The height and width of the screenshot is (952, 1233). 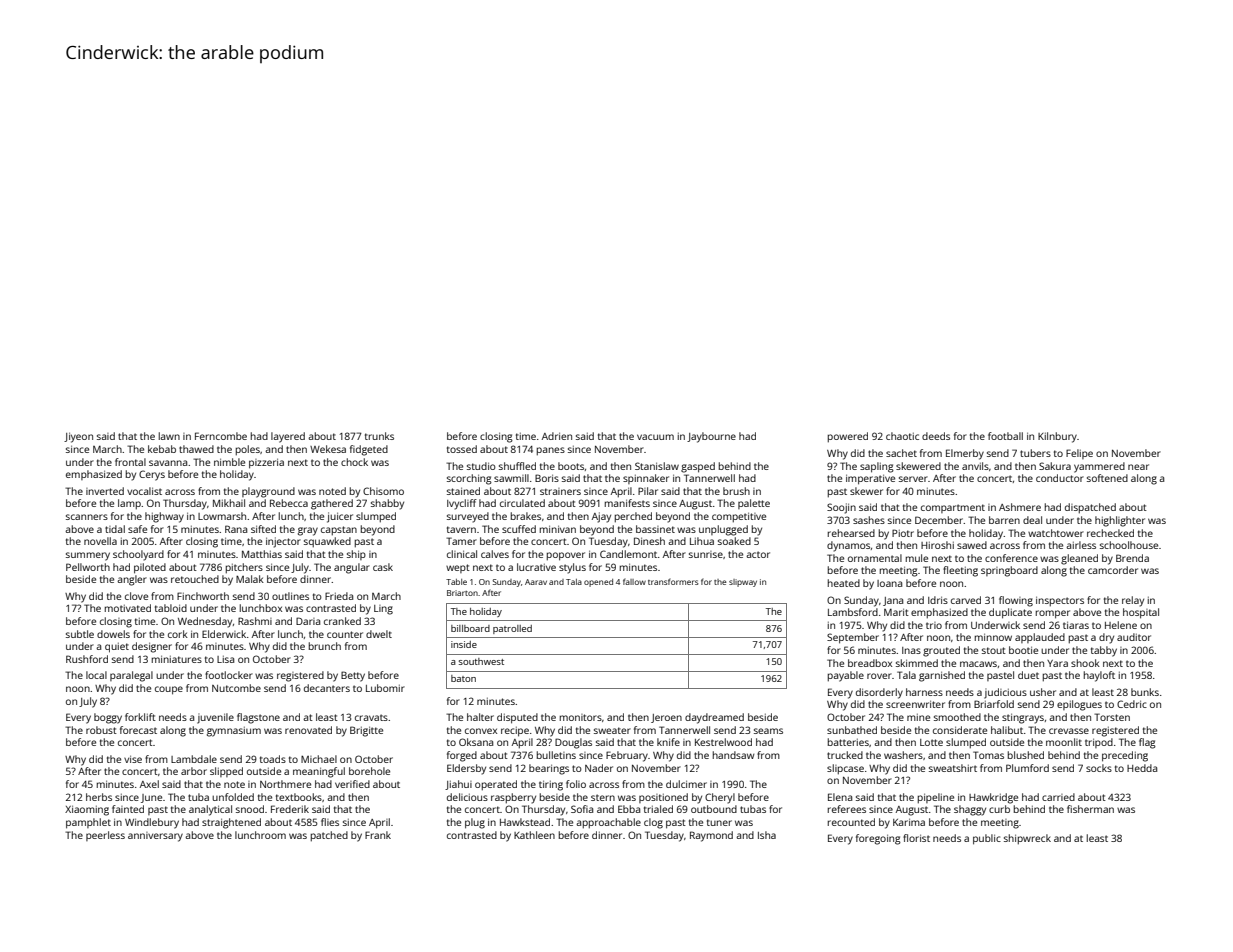 I want to click on tripod, so click(x=1099, y=743).
